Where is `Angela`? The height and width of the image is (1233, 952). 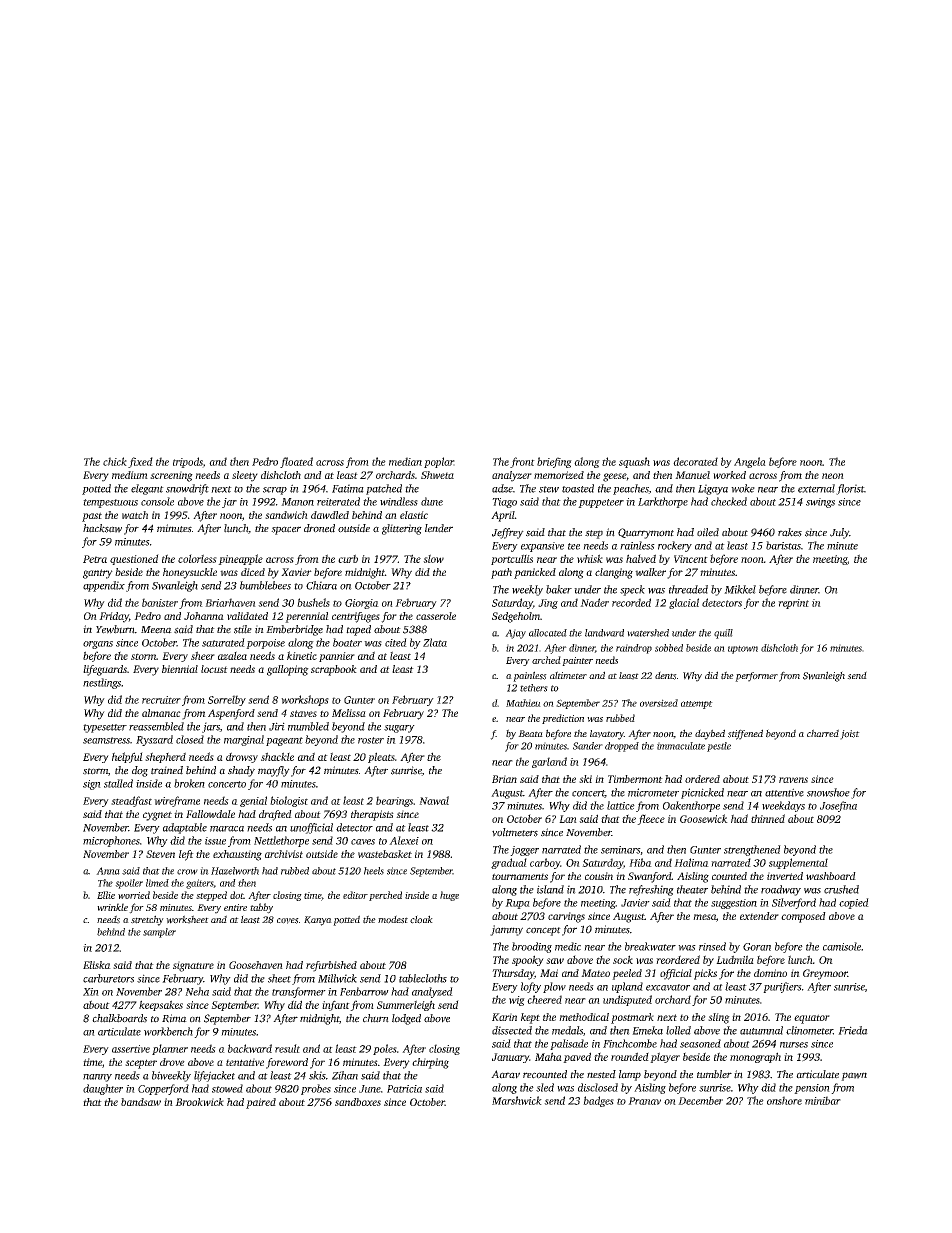
Angela is located at coordinates (750, 462).
